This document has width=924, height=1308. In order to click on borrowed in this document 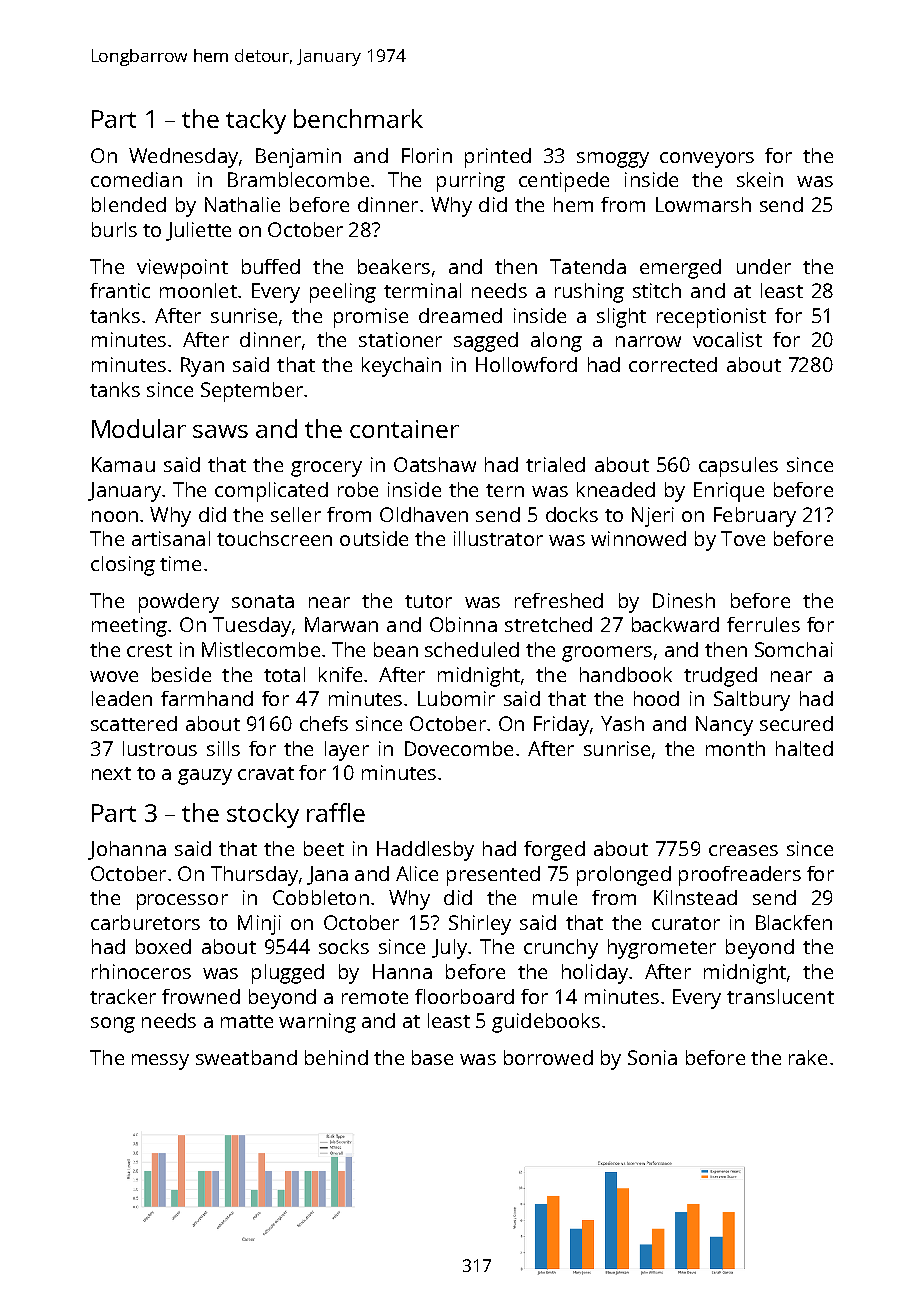, I will do `click(548, 1057)`.
